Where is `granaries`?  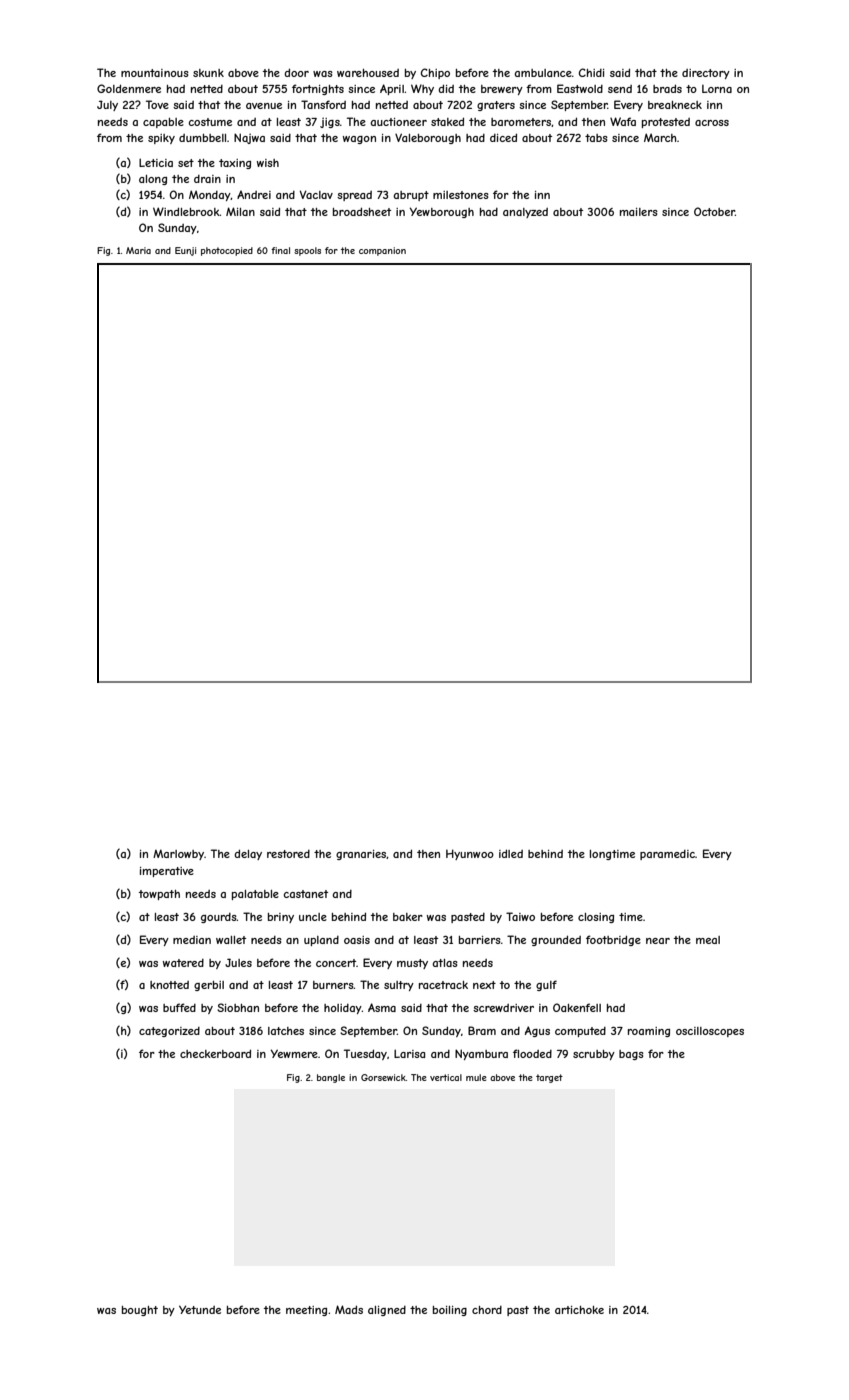 granaries is located at coordinates (361, 855).
